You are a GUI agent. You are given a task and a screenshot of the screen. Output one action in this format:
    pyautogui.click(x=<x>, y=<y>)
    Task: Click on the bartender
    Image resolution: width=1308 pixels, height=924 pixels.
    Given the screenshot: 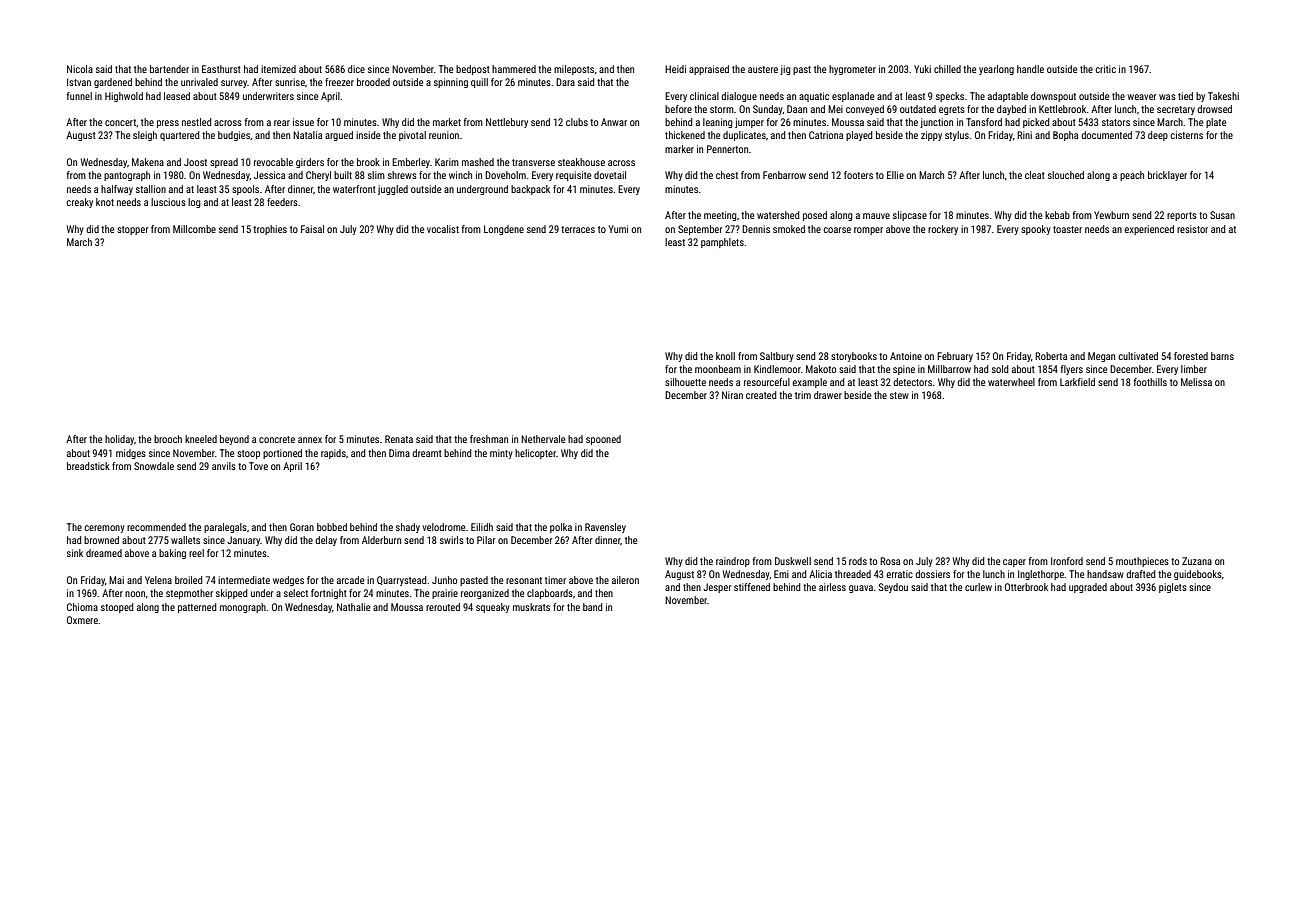 What is the action you would take?
    pyautogui.click(x=169, y=69)
